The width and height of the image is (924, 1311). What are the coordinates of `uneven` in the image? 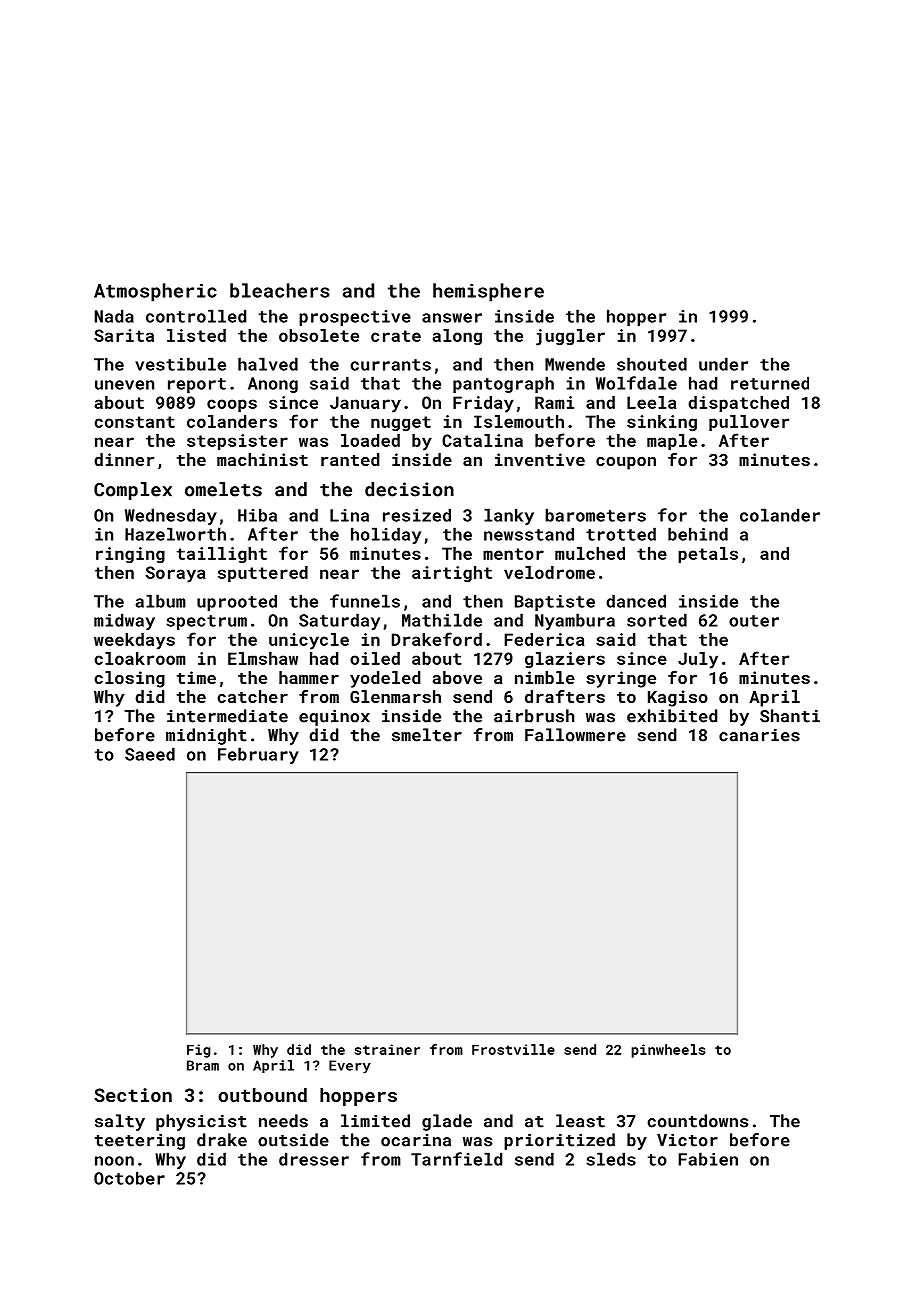 It's located at (124, 385).
